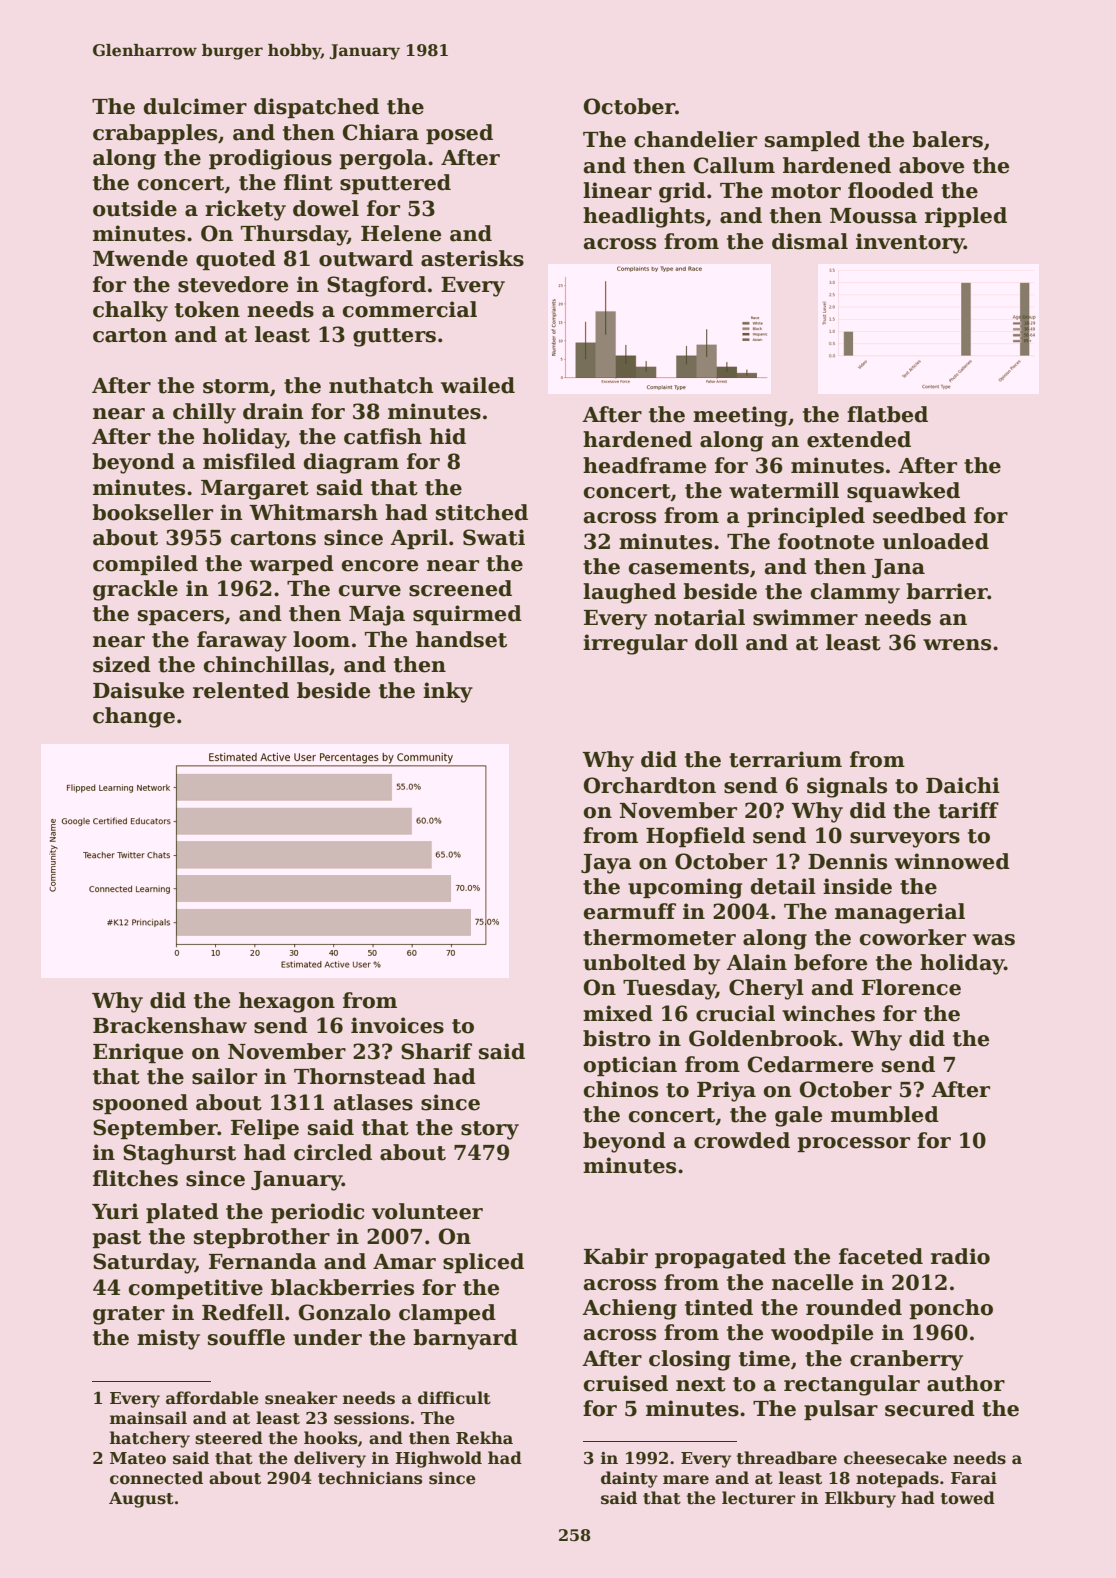 This page has height=1578, width=1116. What do you see at coordinates (881, 1256) in the page?
I see `faceted` at bounding box center [881, 1256].
